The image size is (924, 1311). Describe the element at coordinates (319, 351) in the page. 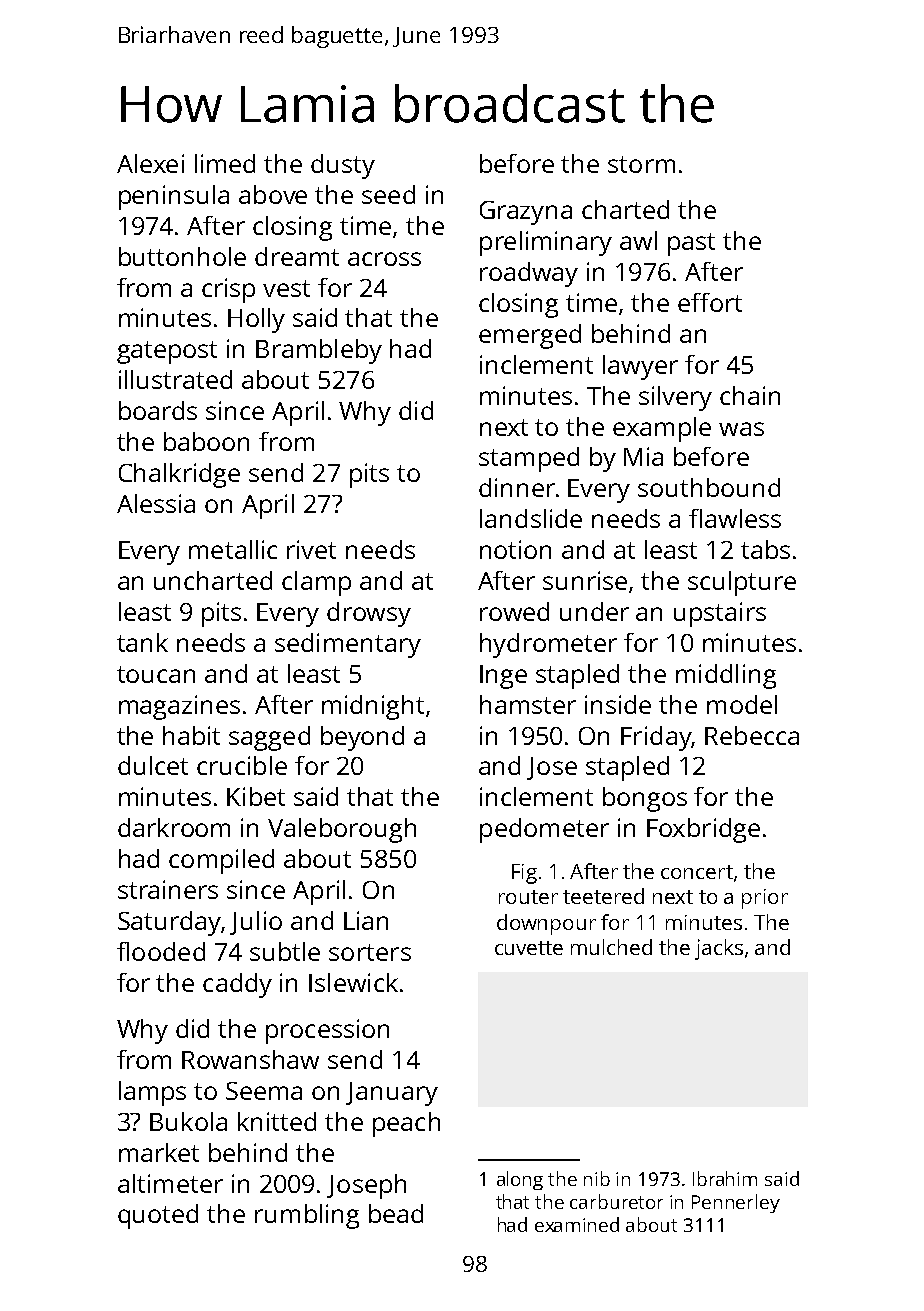

I see `Brambleby` at that location.
